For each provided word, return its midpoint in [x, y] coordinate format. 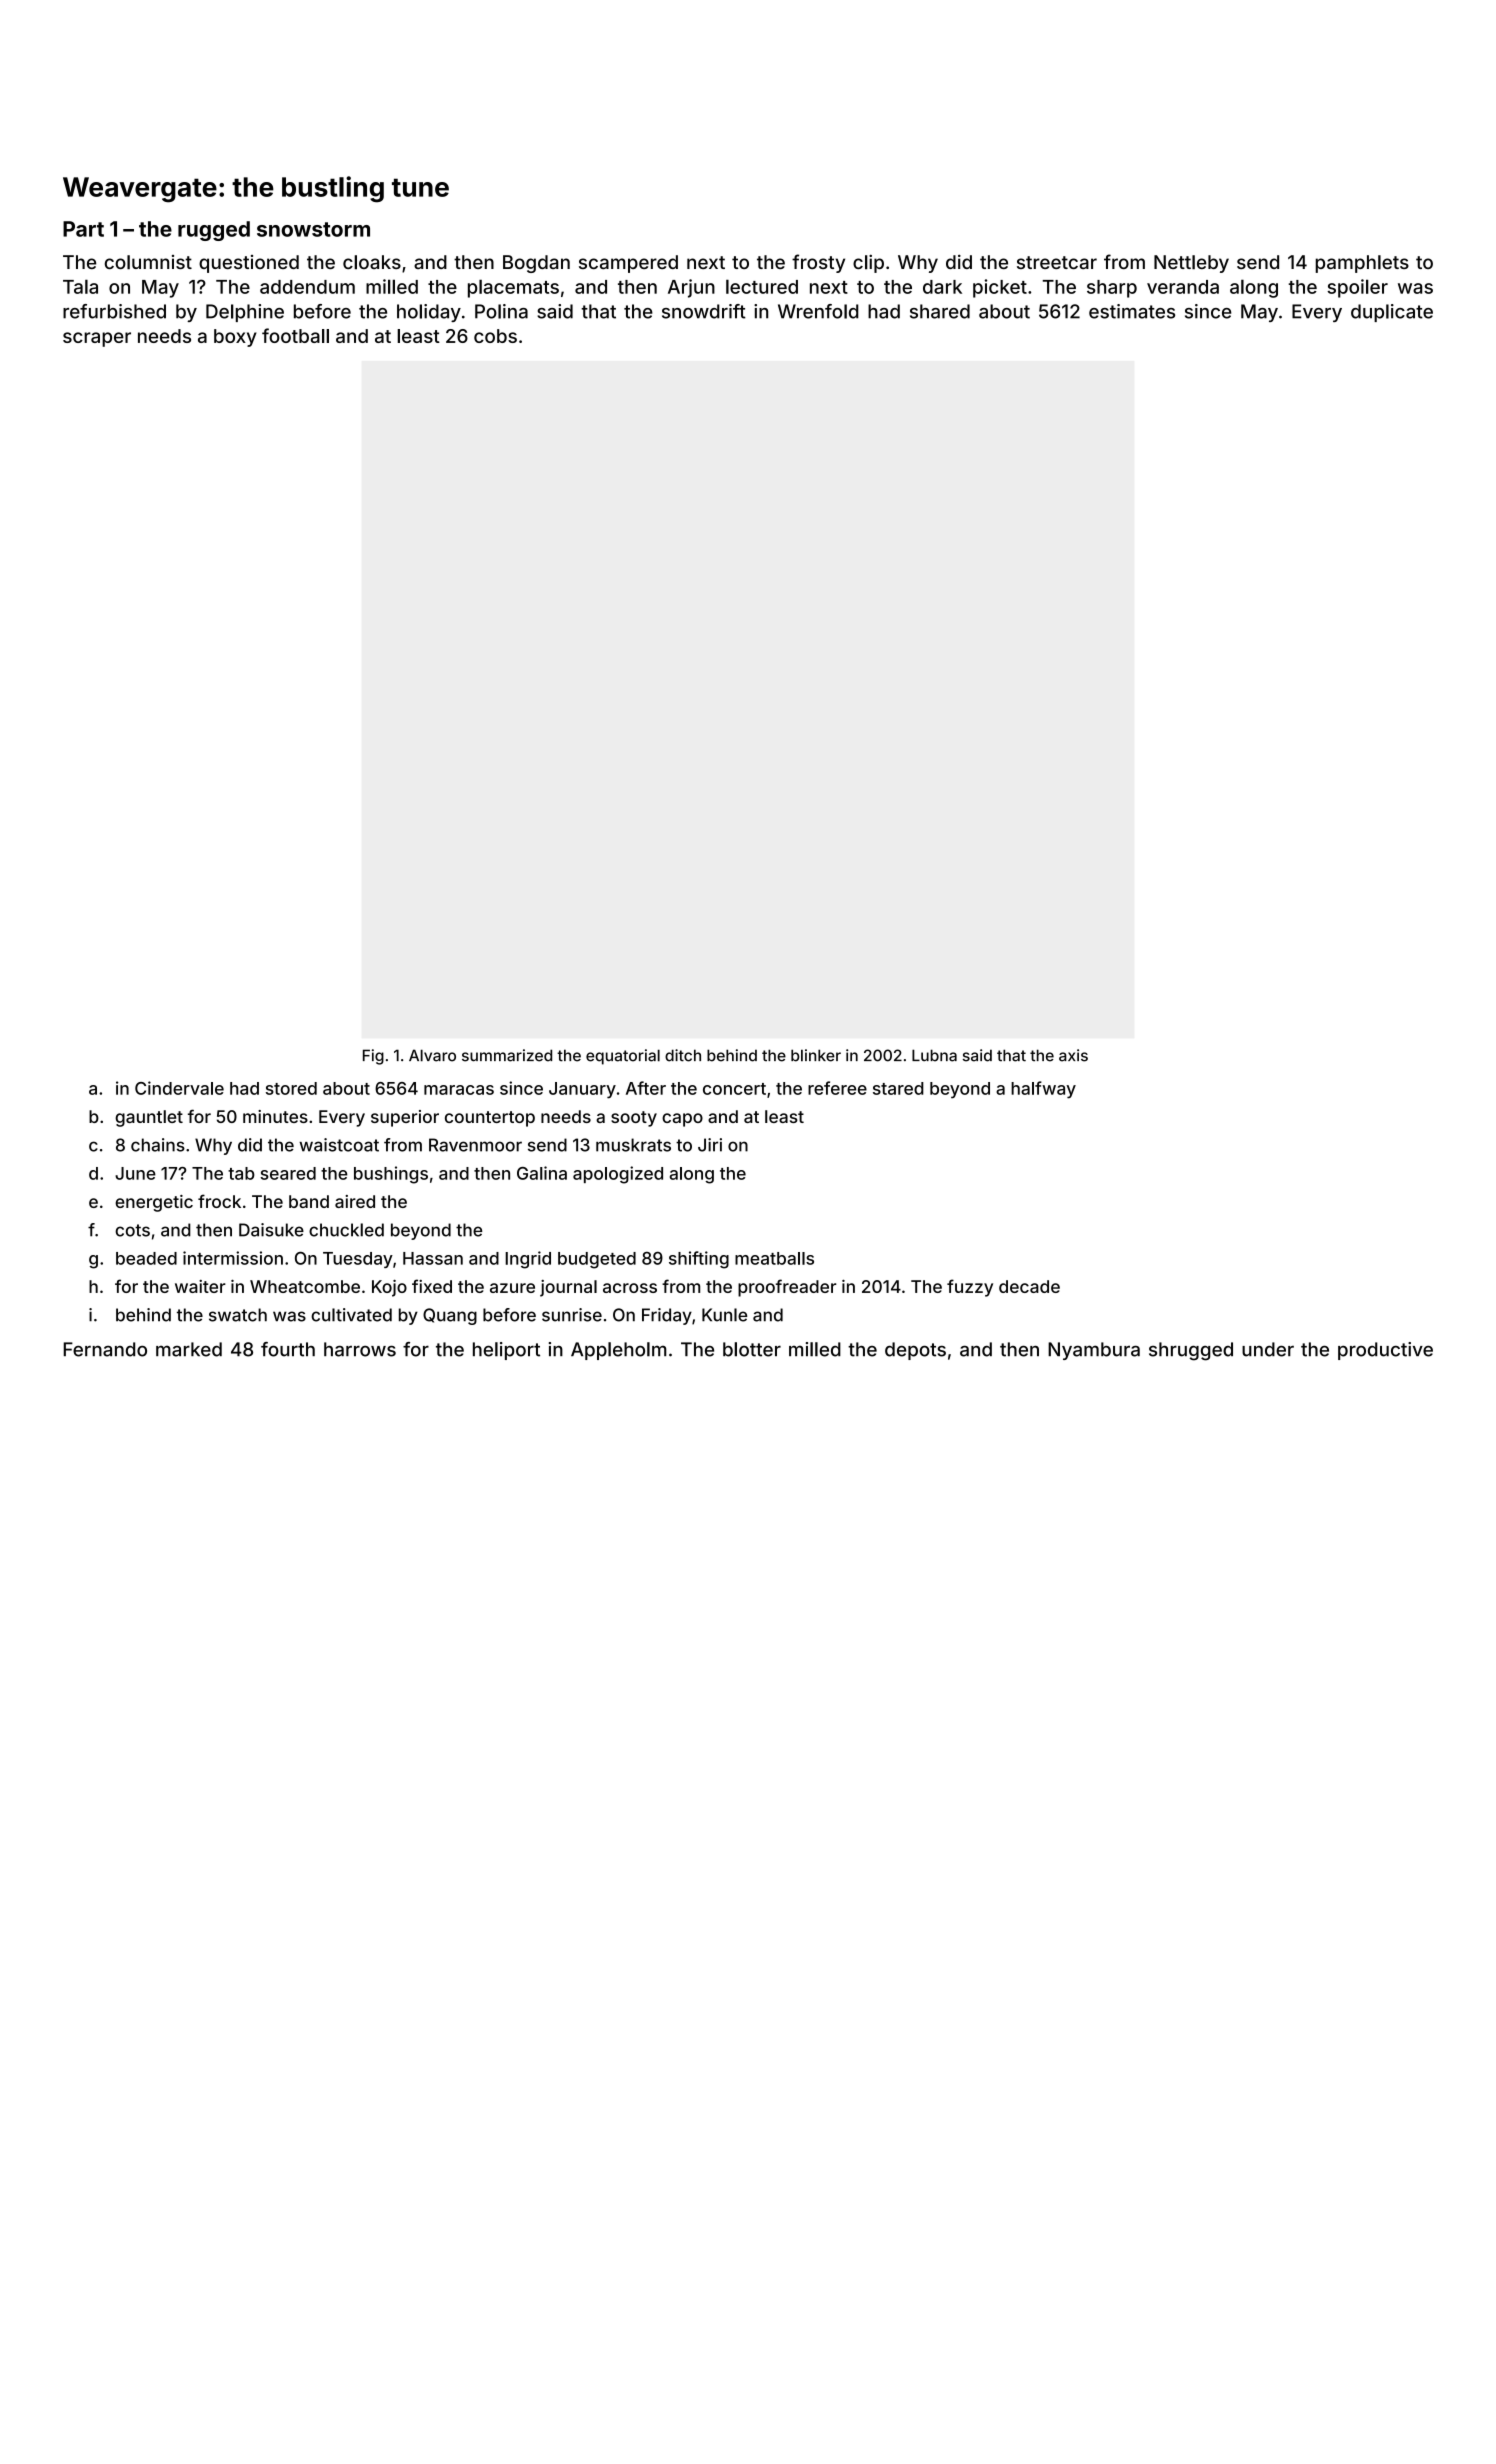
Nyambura [1094, 1351]
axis [1073, 1055]
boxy [235, 338]
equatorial [623, 1057]
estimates [1132, 311]
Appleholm [619, 1351]
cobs [495, 336]
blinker [816, 1055]
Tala [80, 286]
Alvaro [432, 1055]
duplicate [1392, 313]
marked [189, 1349]
